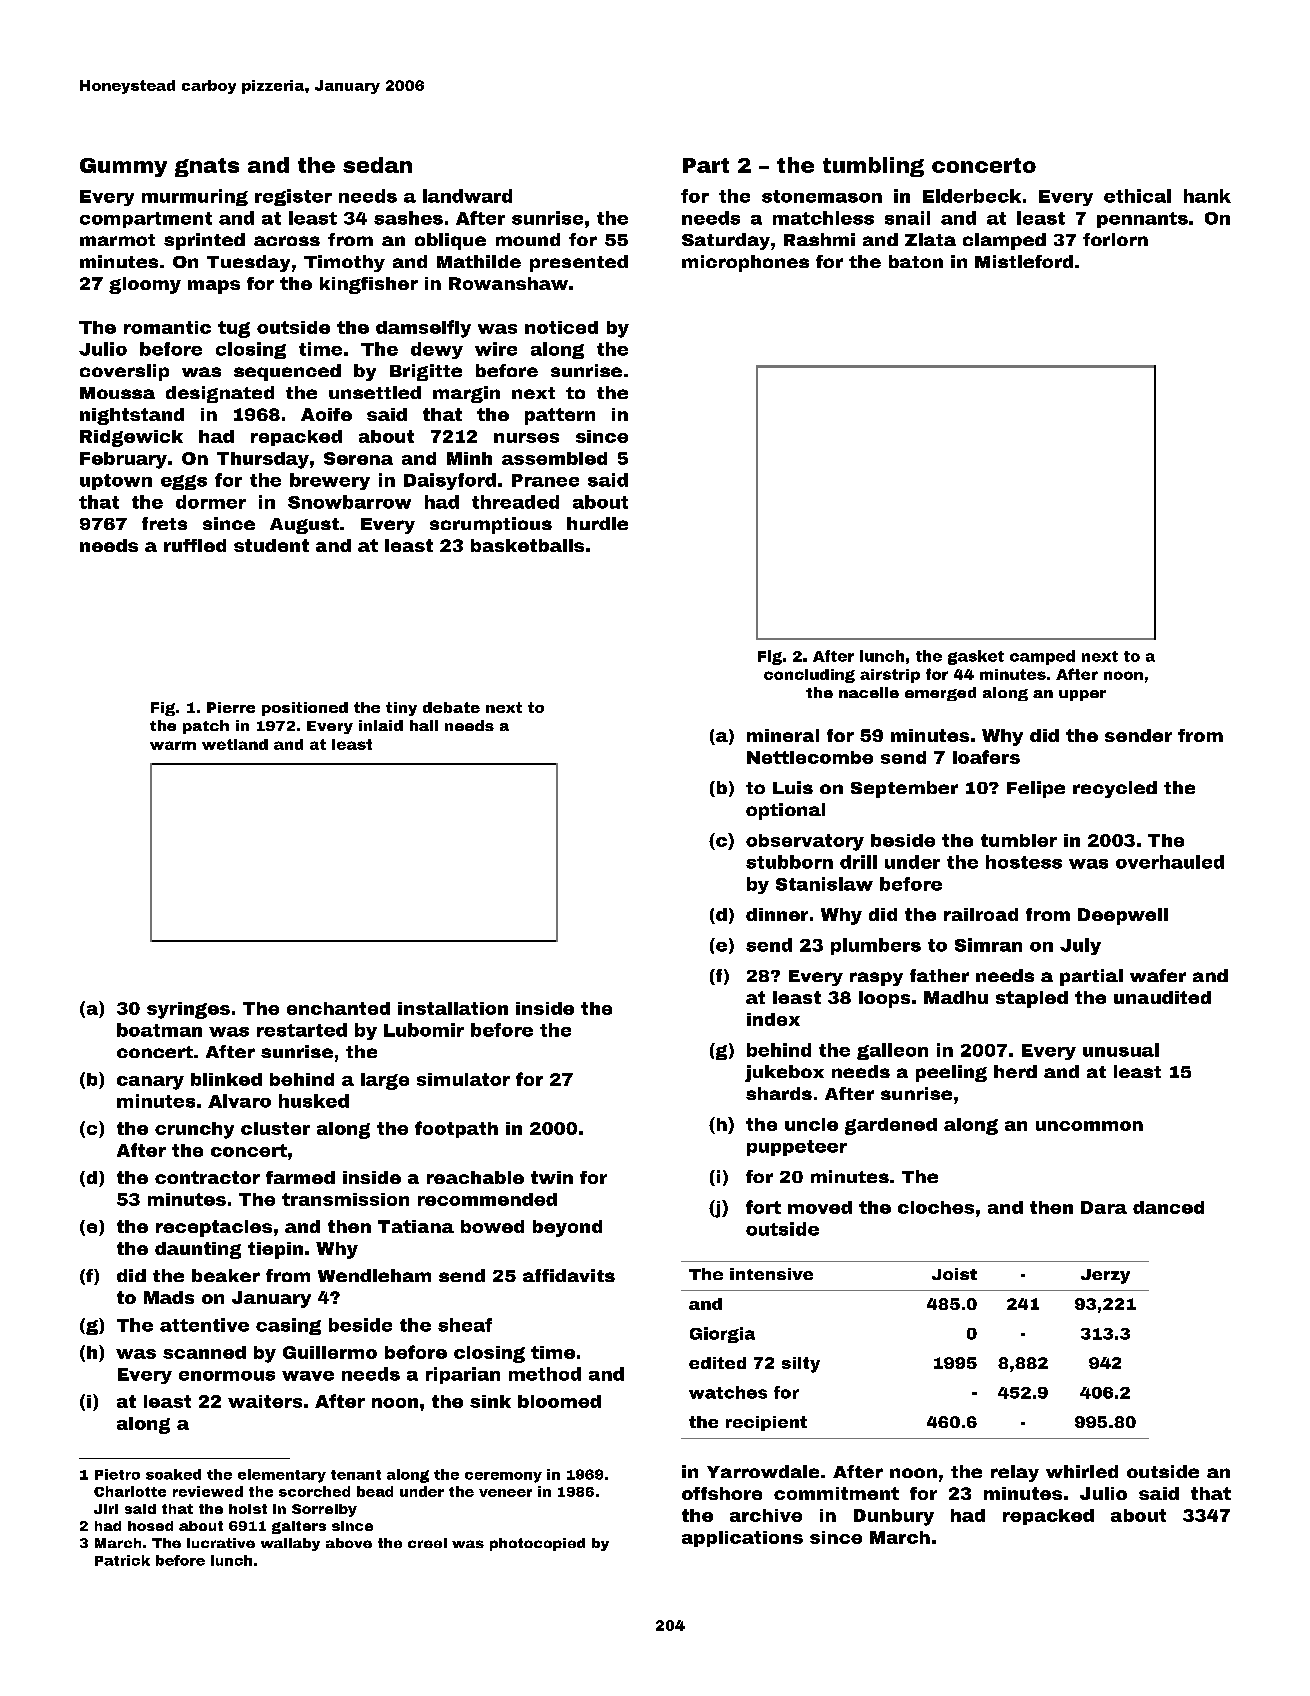 Image resolution: width=1310 pixels, height=1696 pixels. I want to click on uncommon, so click(1089, 1126).
